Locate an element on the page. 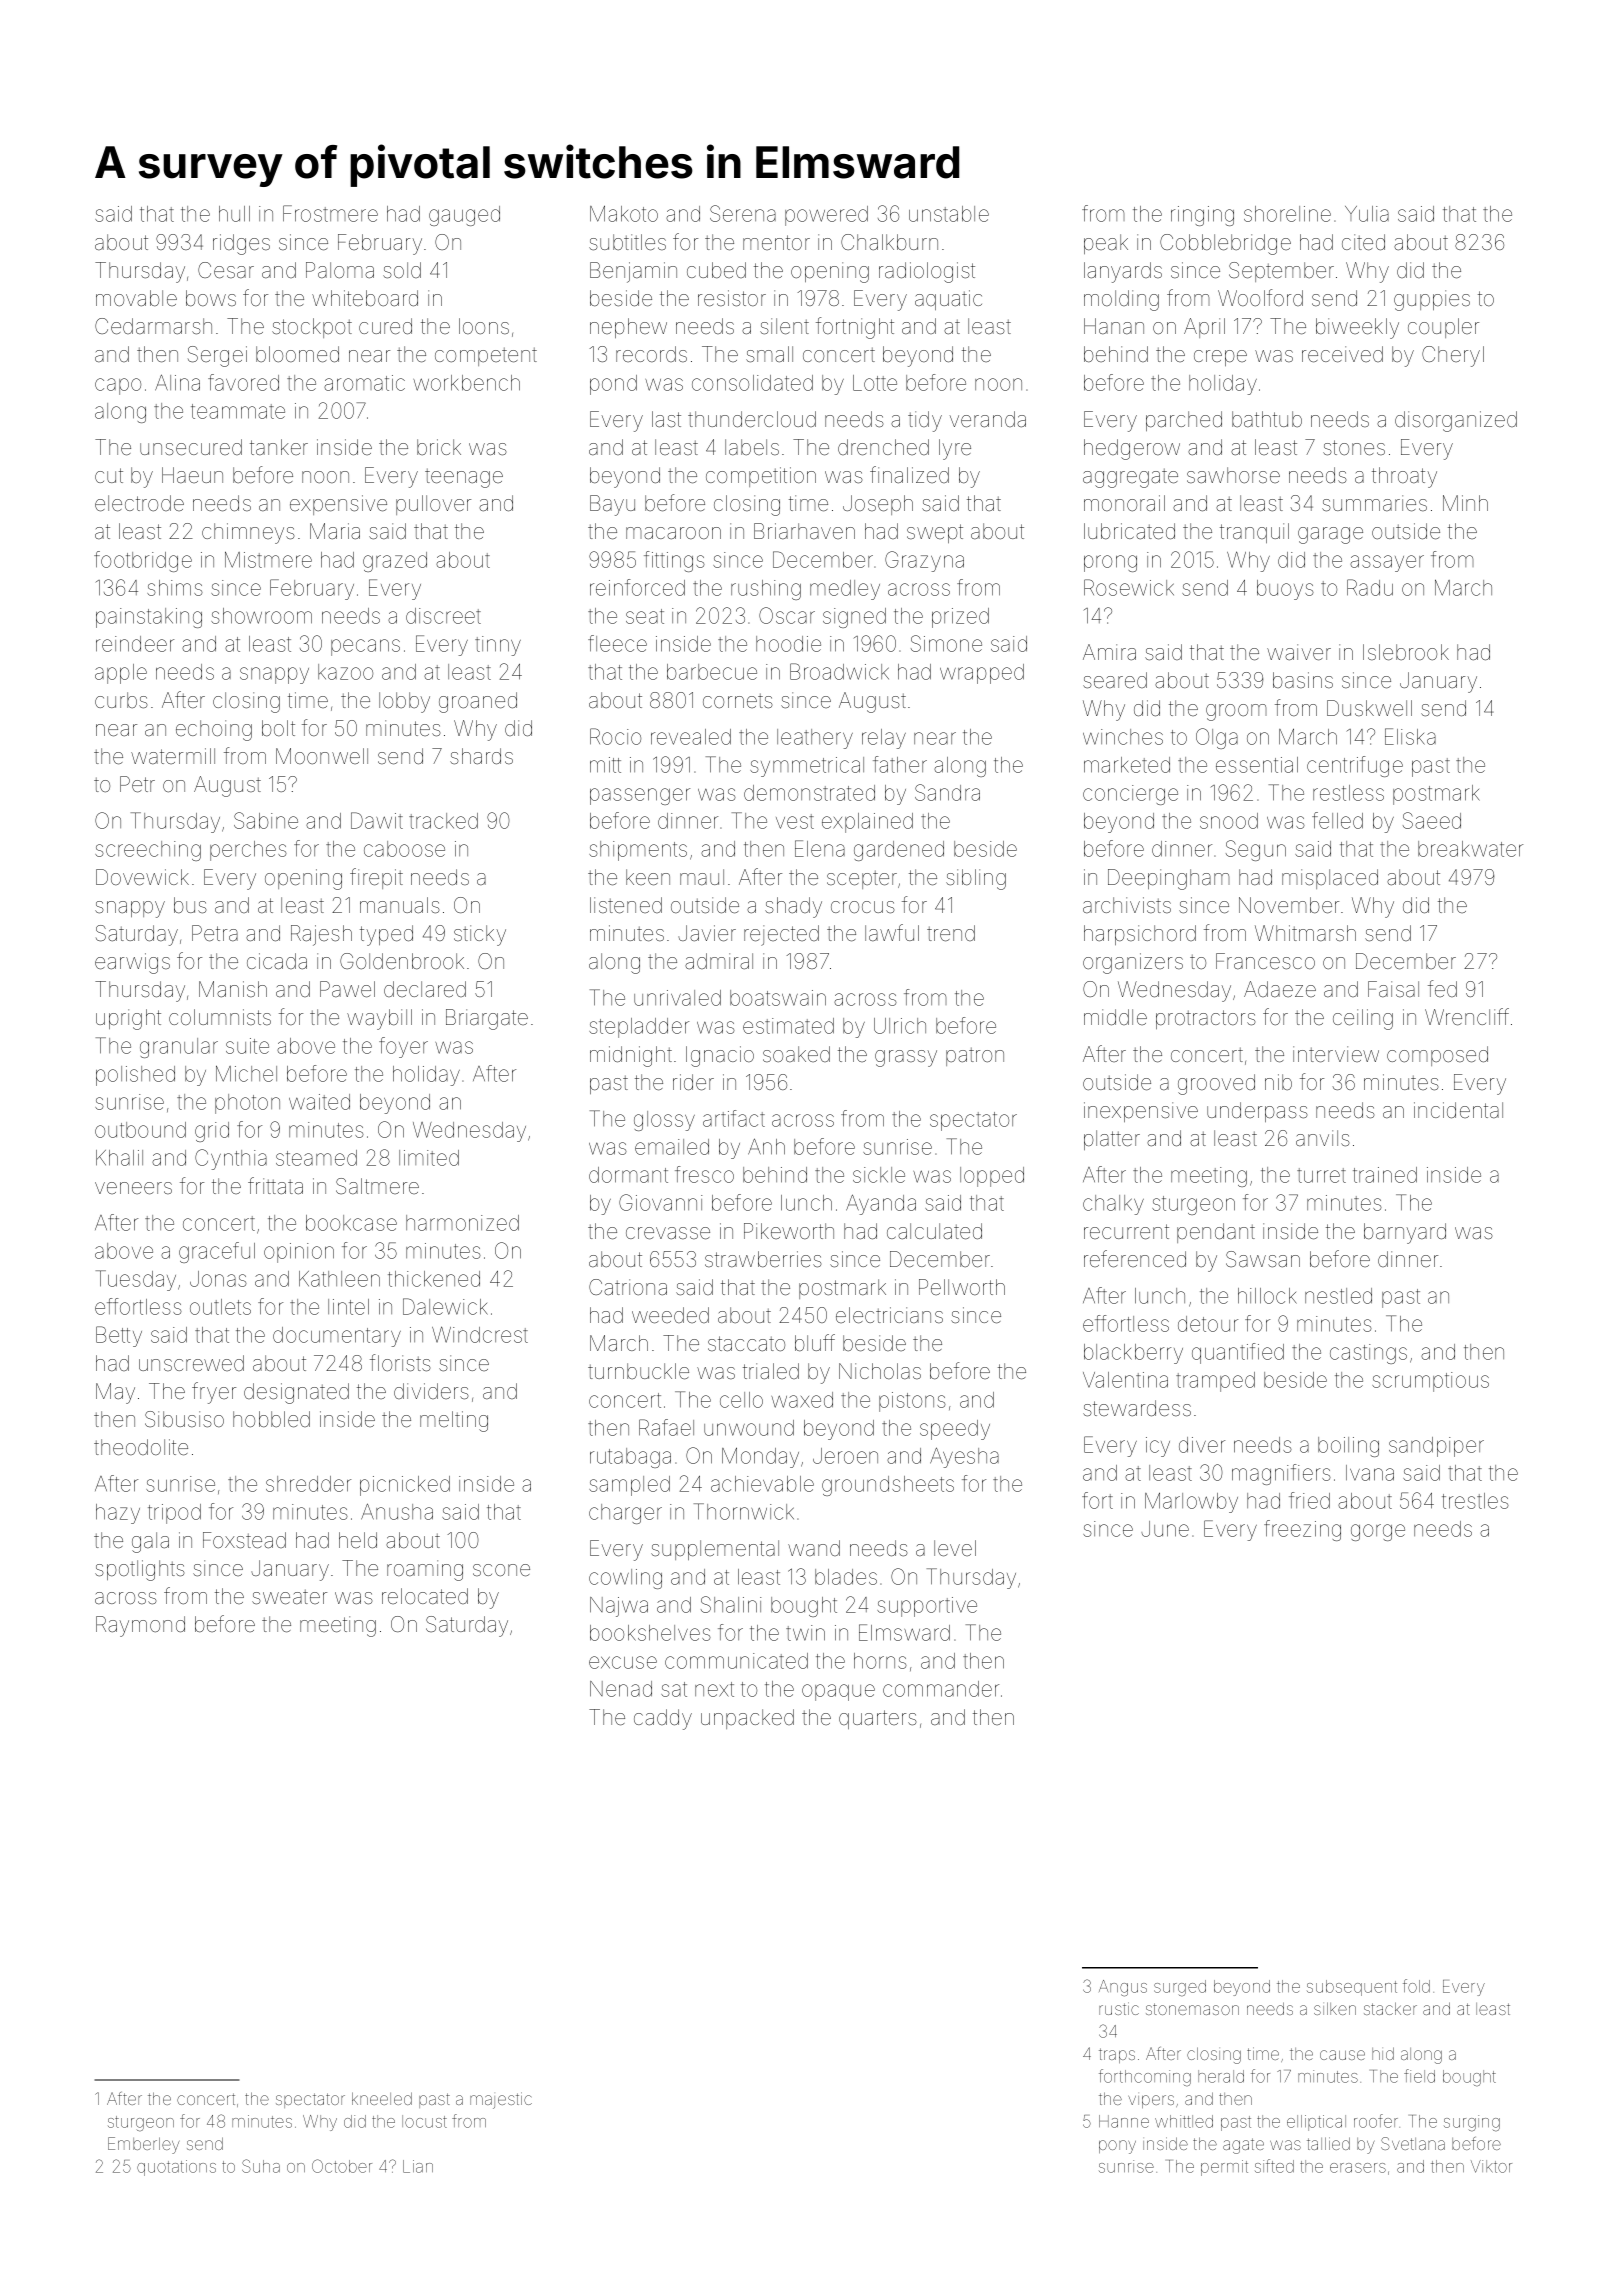 This image has height=2292, width=1620. Simone is located at coordinates (946, 643).
